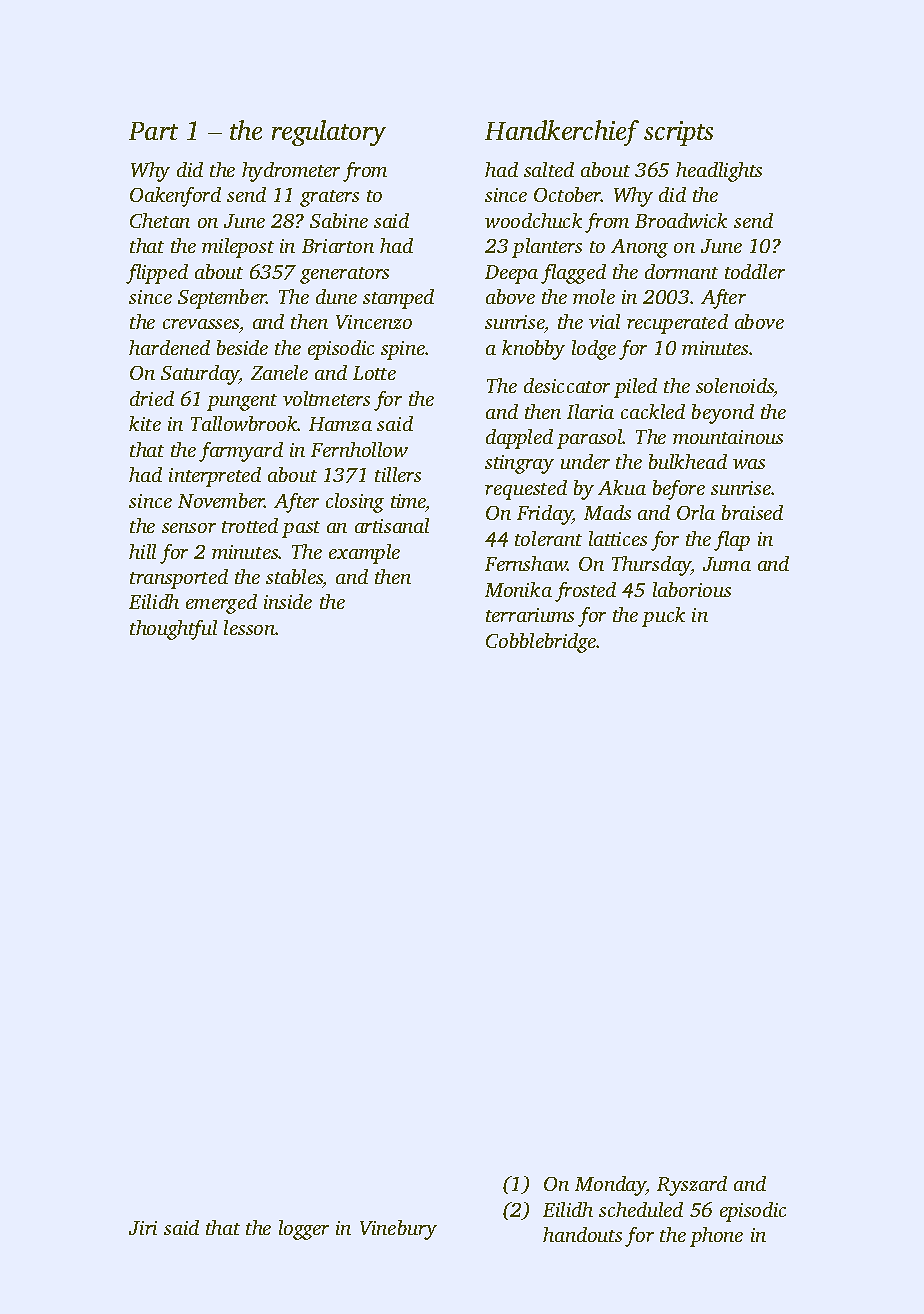  I want to click on Jiri, so click(143, 1228).
